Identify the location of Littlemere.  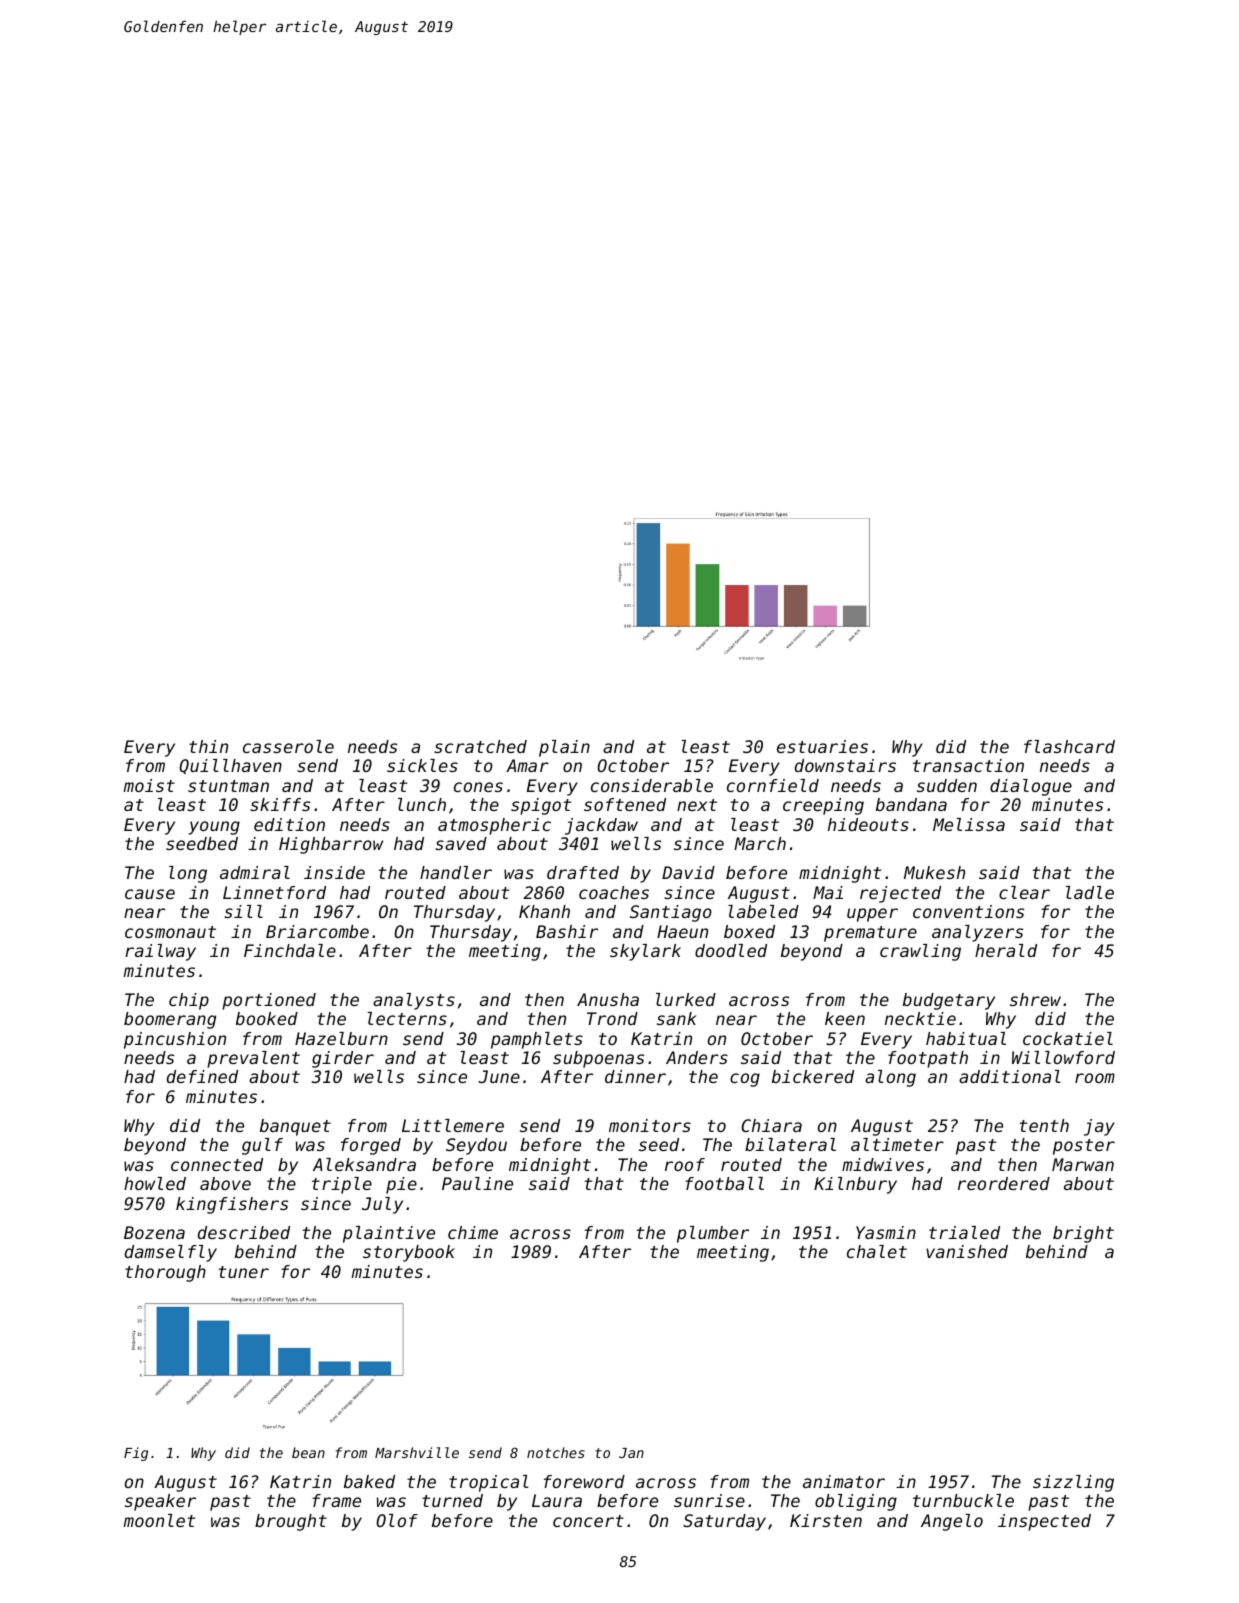
(453, 1125).
